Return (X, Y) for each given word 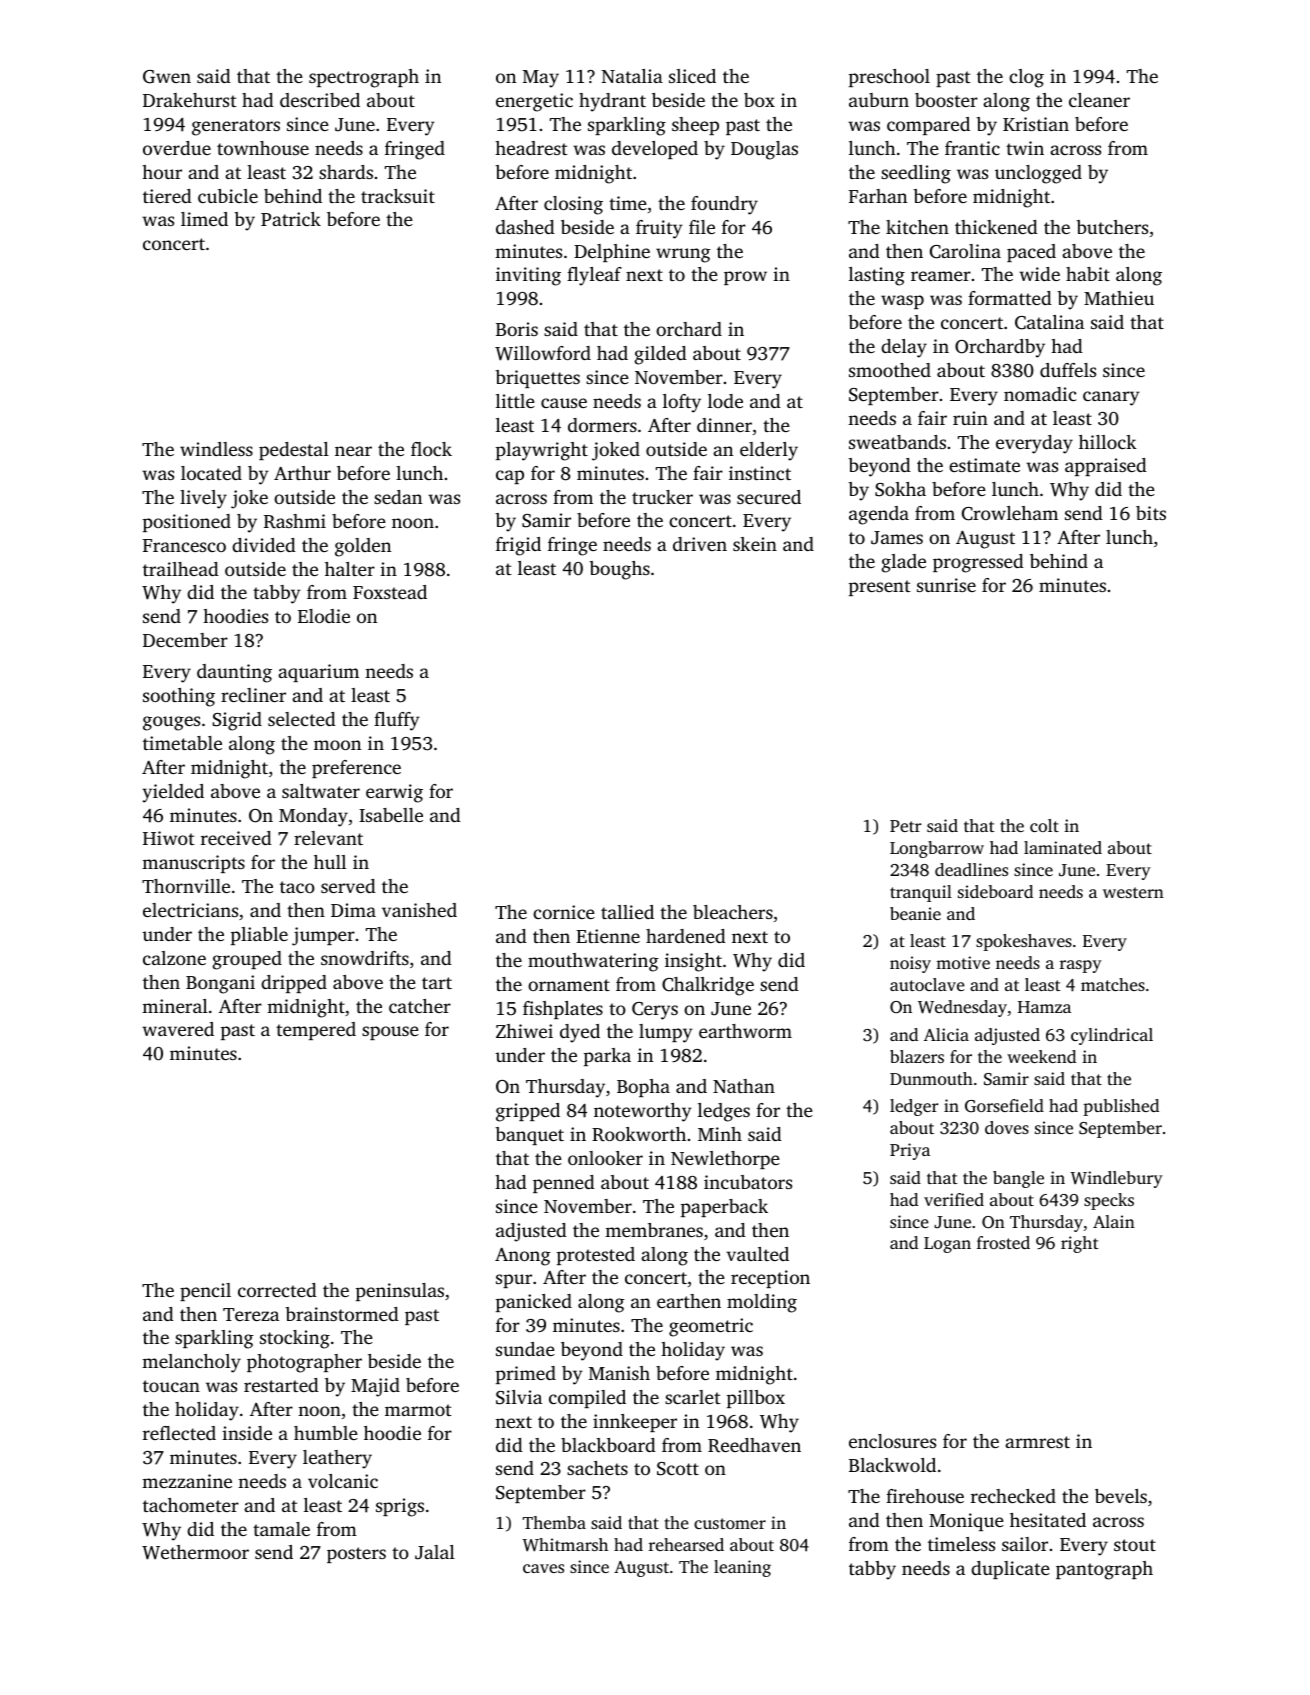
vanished (419, 910)
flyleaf (594, 276)
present (880, 588)
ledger (914, 1107)
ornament (569, 985)
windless (216, 449)
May (541, 79)
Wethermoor (195, 1552)
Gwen (167, 77)
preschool (889, 78)
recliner (253, 695)
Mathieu (1119, 298)
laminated (1063, 847)
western (1133, 892)
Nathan (744, 1086)
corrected (277, 1290)
